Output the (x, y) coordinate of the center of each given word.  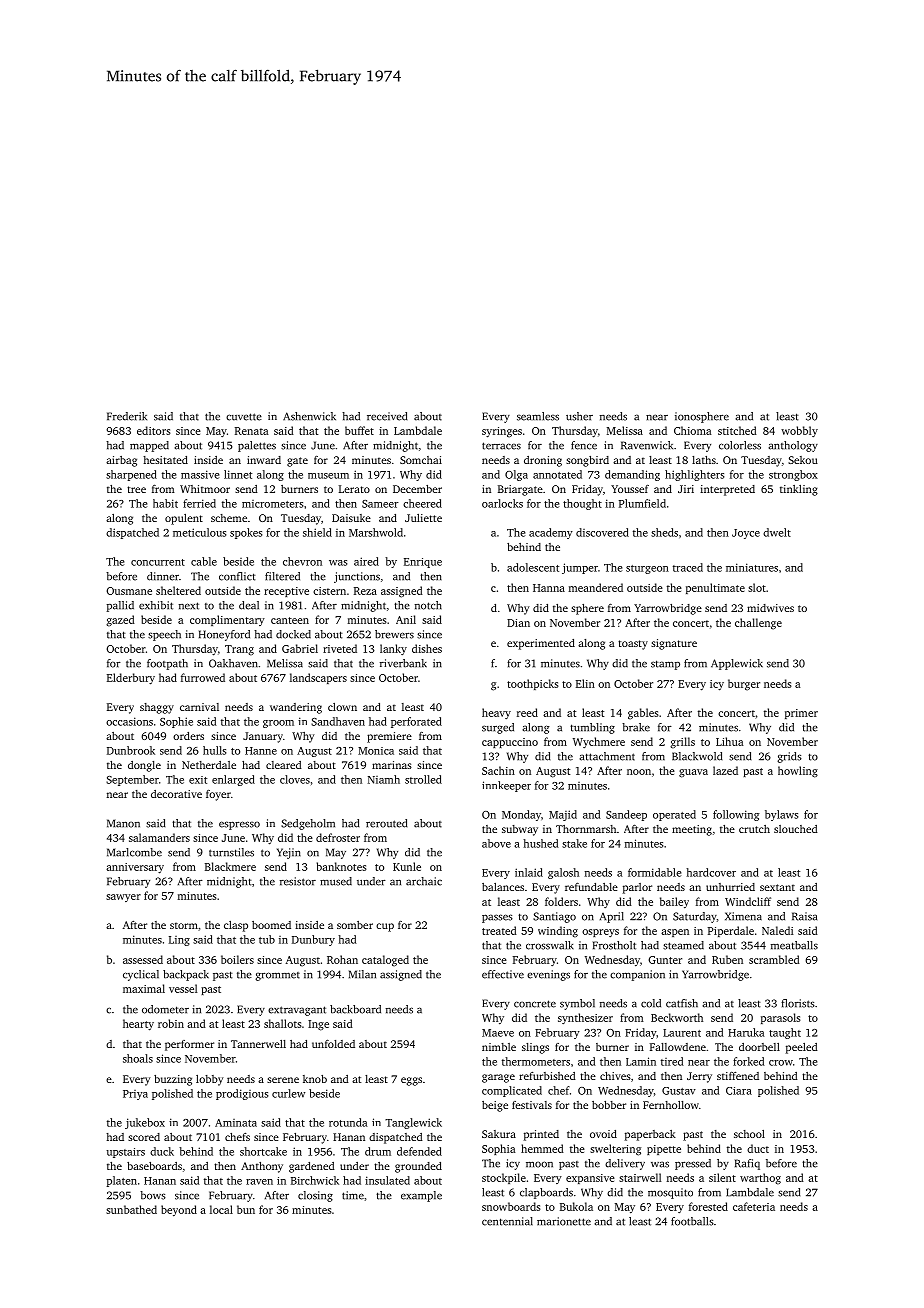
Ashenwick (309, 416)
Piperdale (731, 931)
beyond (179, 1211)
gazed (120, 621)
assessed (143, 959)
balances (503, 887)
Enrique (423, 563)
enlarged (233, 780)
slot (757, 587)
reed (527, 712)
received (387, 416)
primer (801, 714)
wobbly (799, 431)
